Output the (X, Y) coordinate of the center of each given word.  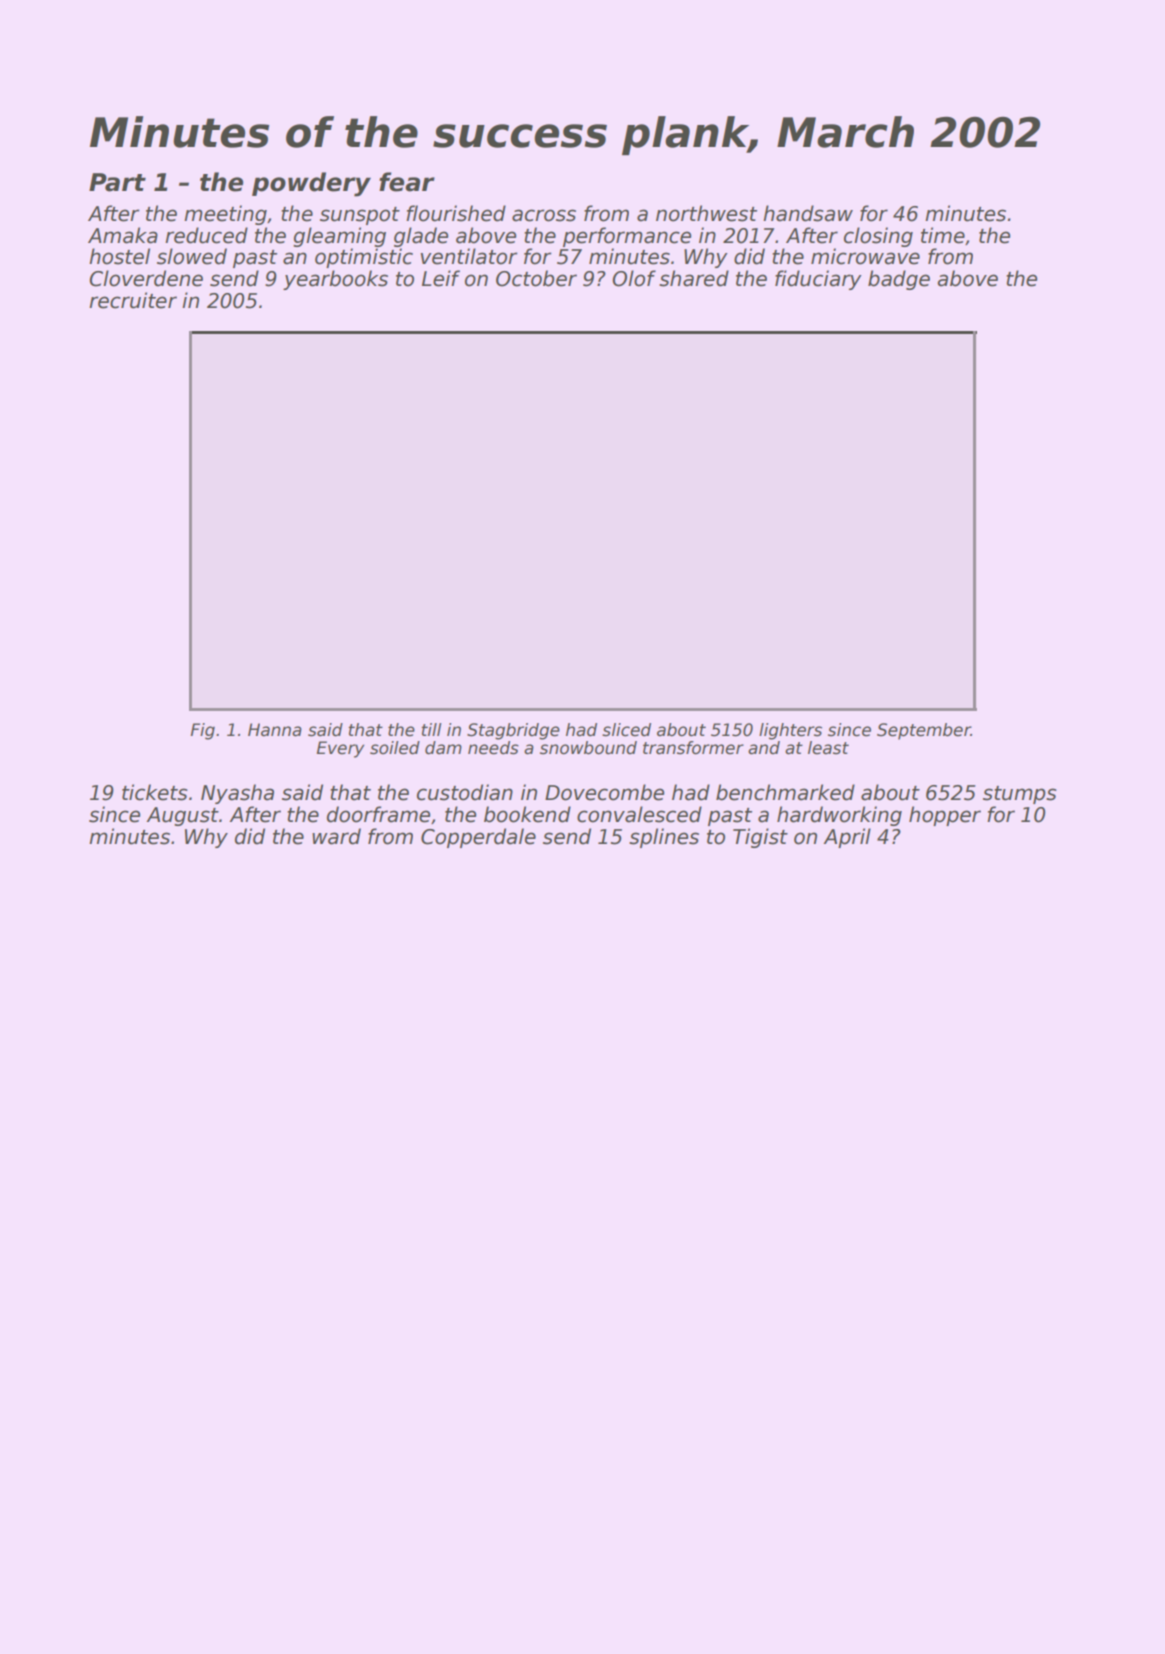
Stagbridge (513, 731)
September (924, 731)
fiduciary (818, 280)
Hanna (275, 730)
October (536, 278)
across (544, 215)
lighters (790, 731)
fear (407, 182)
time (943, 235)
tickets (155, 792)
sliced (626, 730)
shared (694, 278)
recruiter (133, 300)
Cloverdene (146, 278)
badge (899, 280)
